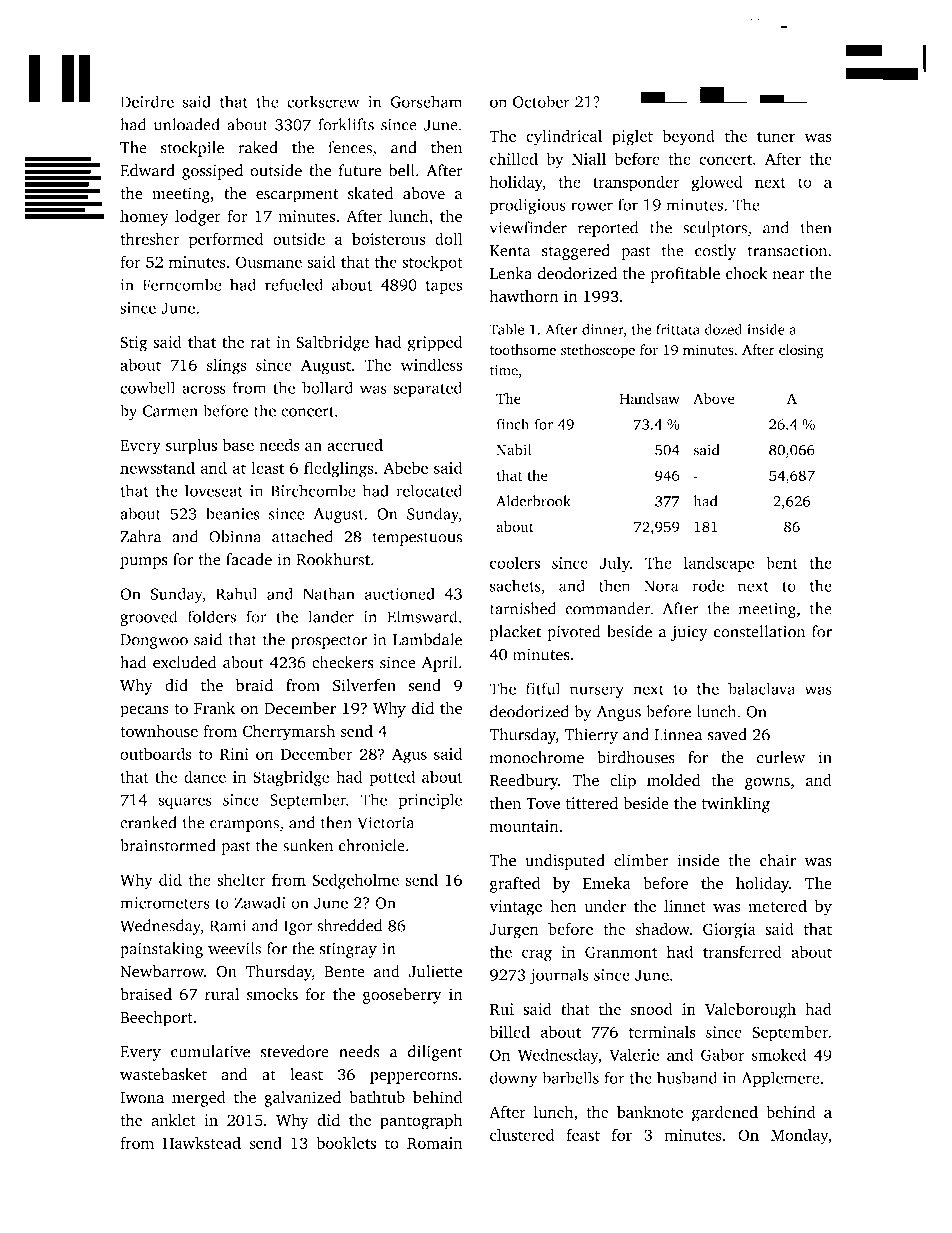 This screenshot has height=1233, width=952. I want to click on boisterous, so click(389, 239).
